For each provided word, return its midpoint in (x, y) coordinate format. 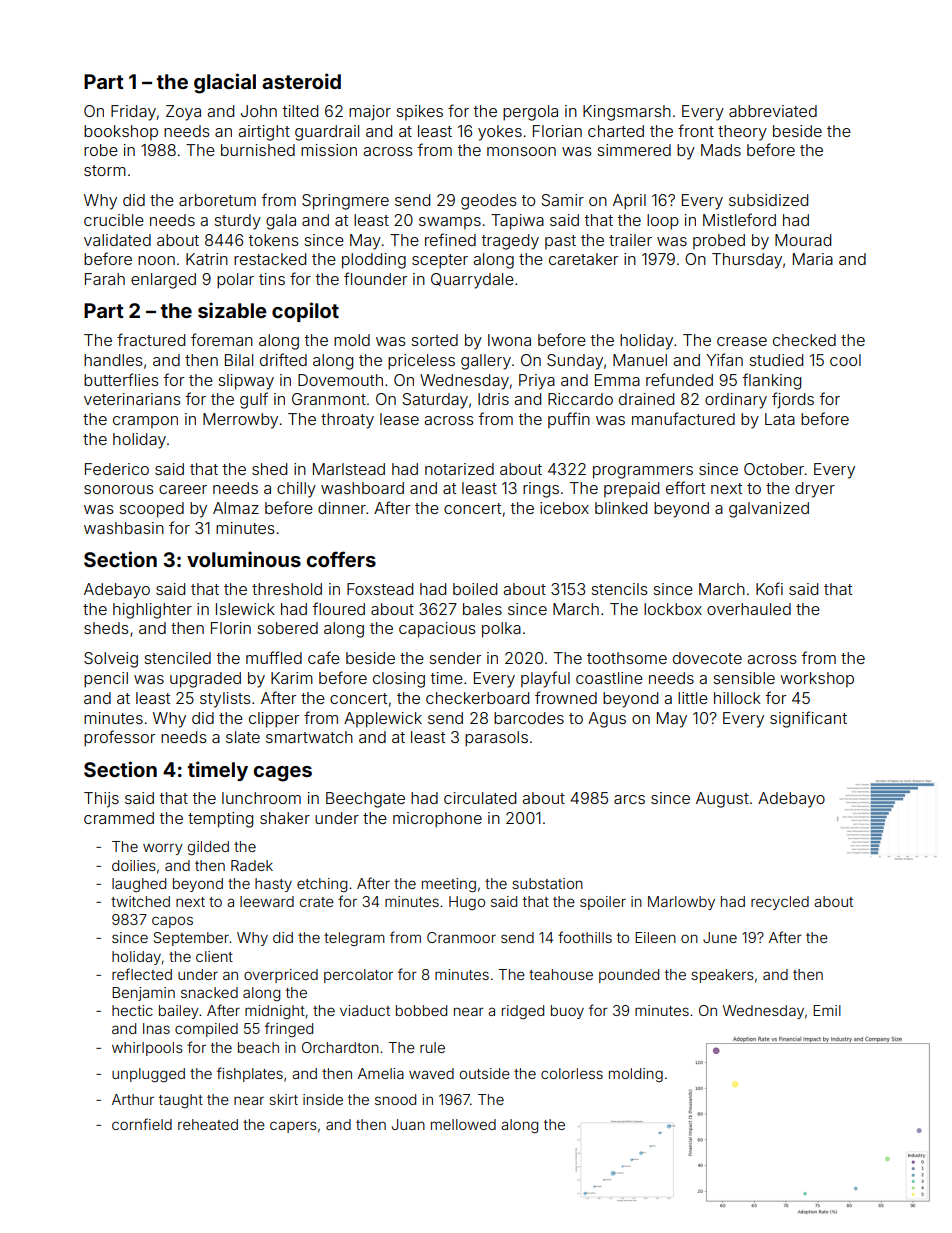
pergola (530, 113)
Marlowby (681, 903)
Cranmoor (461, 937)
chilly (296, 490)
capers (293, 1127)
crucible (114, 220)
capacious (437, 630)
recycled (780, 903)
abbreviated (773, 111)
